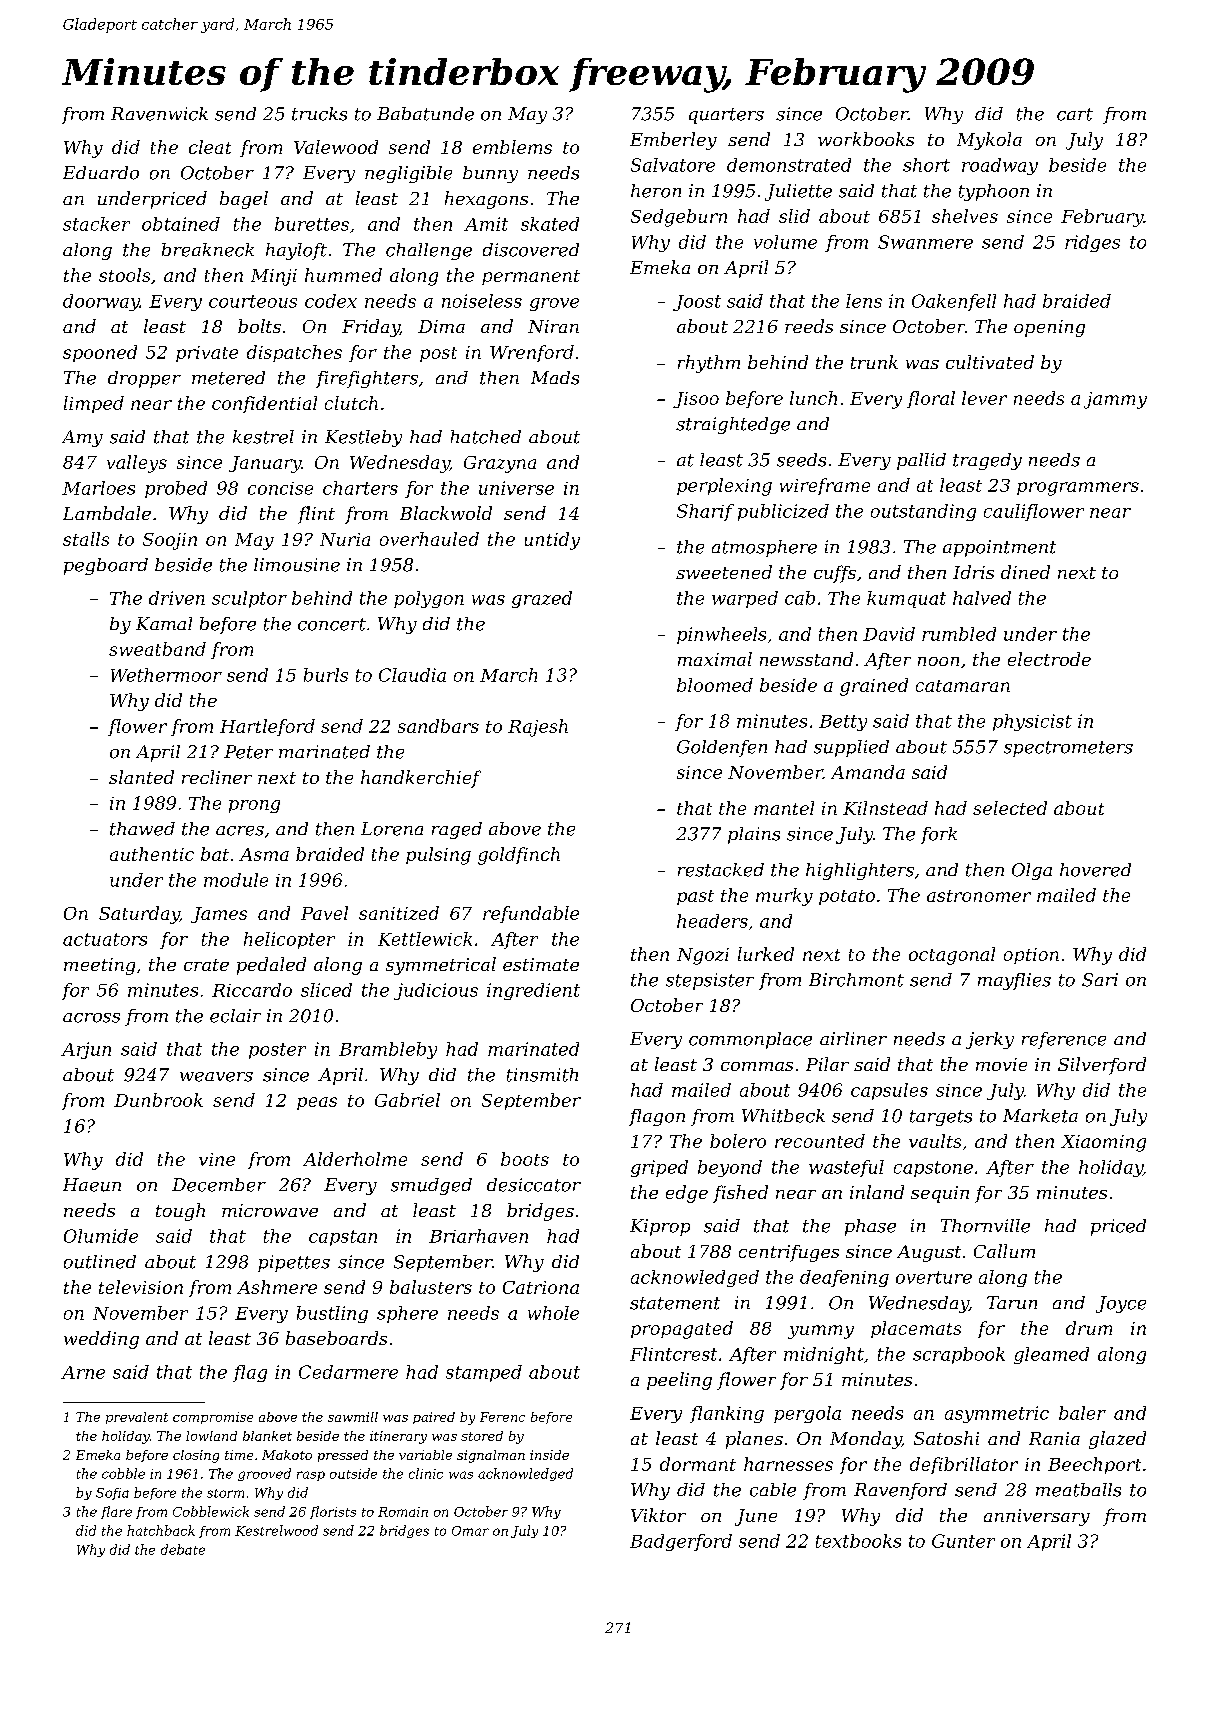 Image resolution: width=1210 pixels, height=1712 pixels. Describe the element at coordinates (1075, 114) in the screenshot. I see `cart` at that location.
